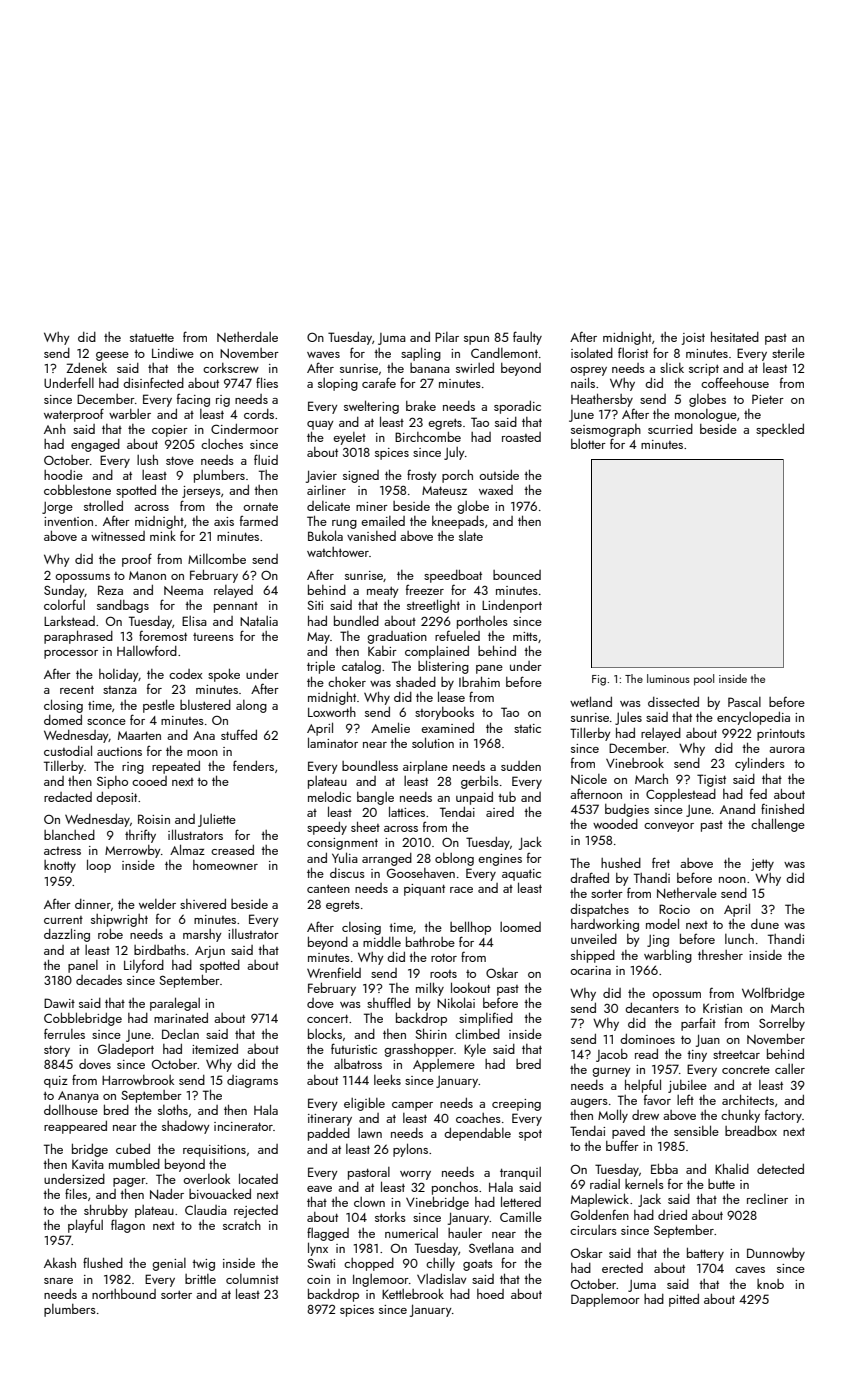  What do you see at coordinates (217, 820) in the screenshot?
I see `Juliette` at bounding box center [217, 820].
